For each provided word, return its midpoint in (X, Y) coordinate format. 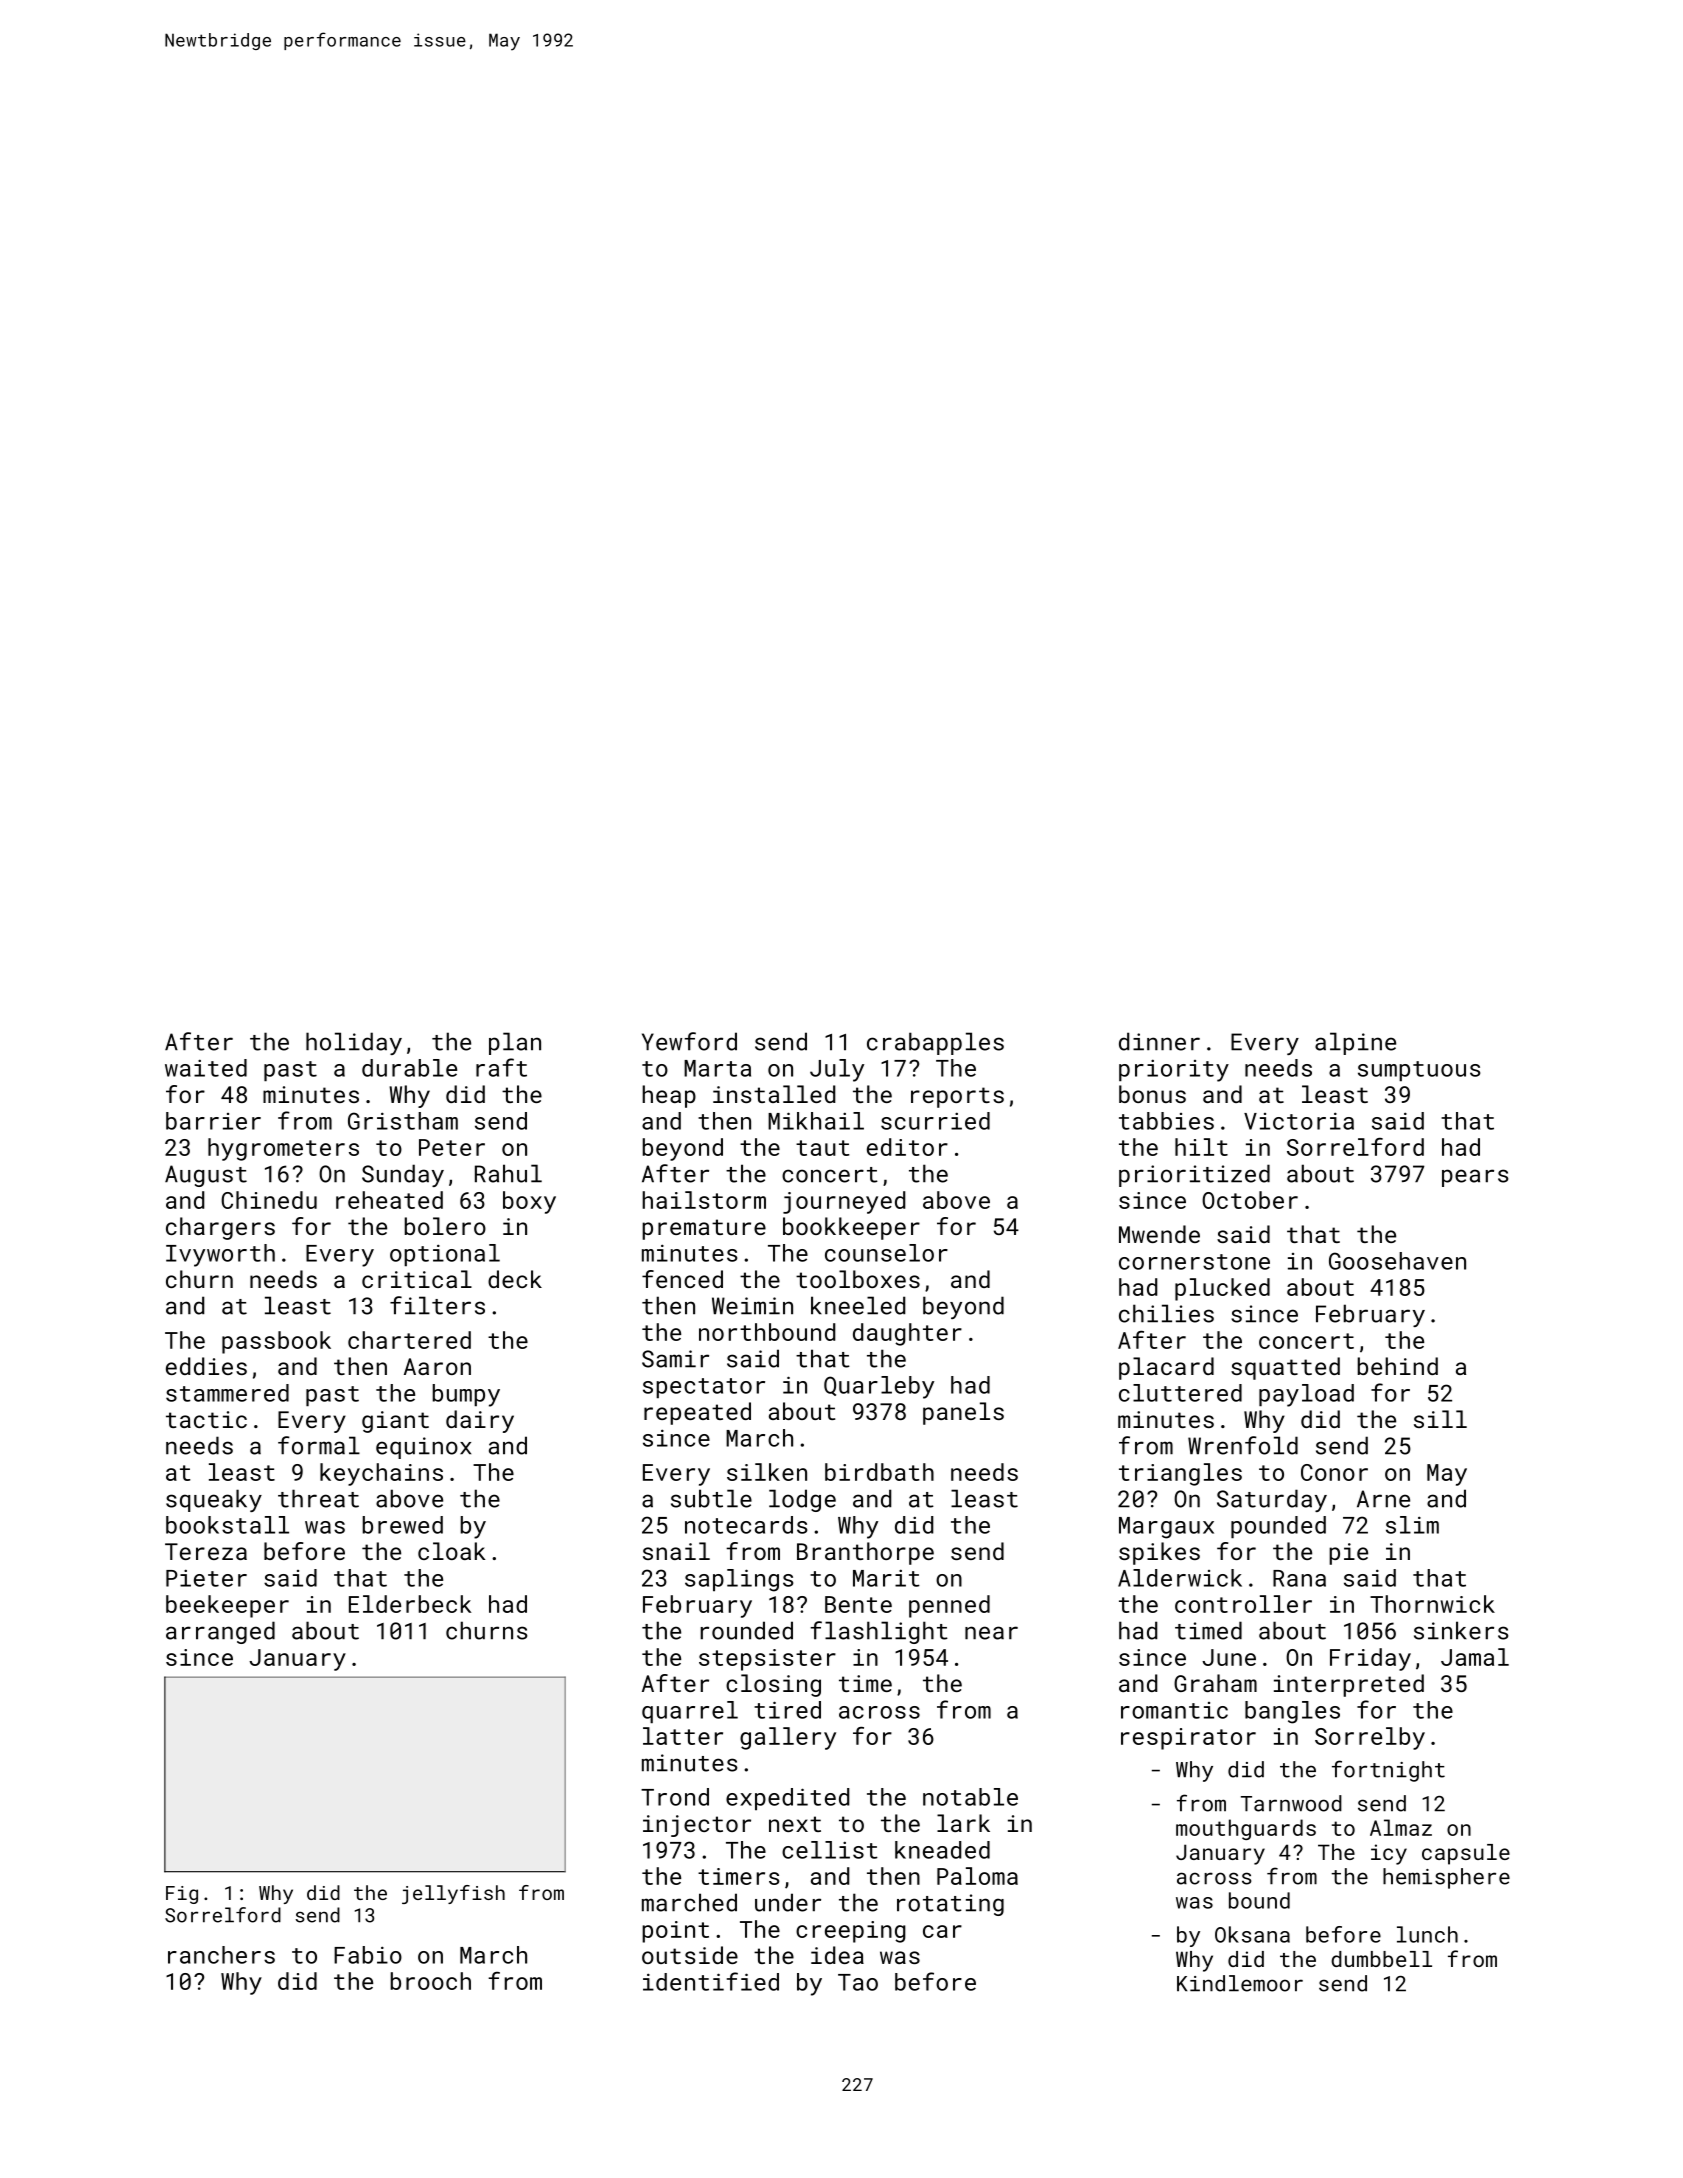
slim (1412, 1525)
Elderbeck (410, 1604)
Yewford (689, 1041)
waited (206, 1068)
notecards (746, 1525)
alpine (1355, 1043)
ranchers (221, 1955)
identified (711, 1981)
